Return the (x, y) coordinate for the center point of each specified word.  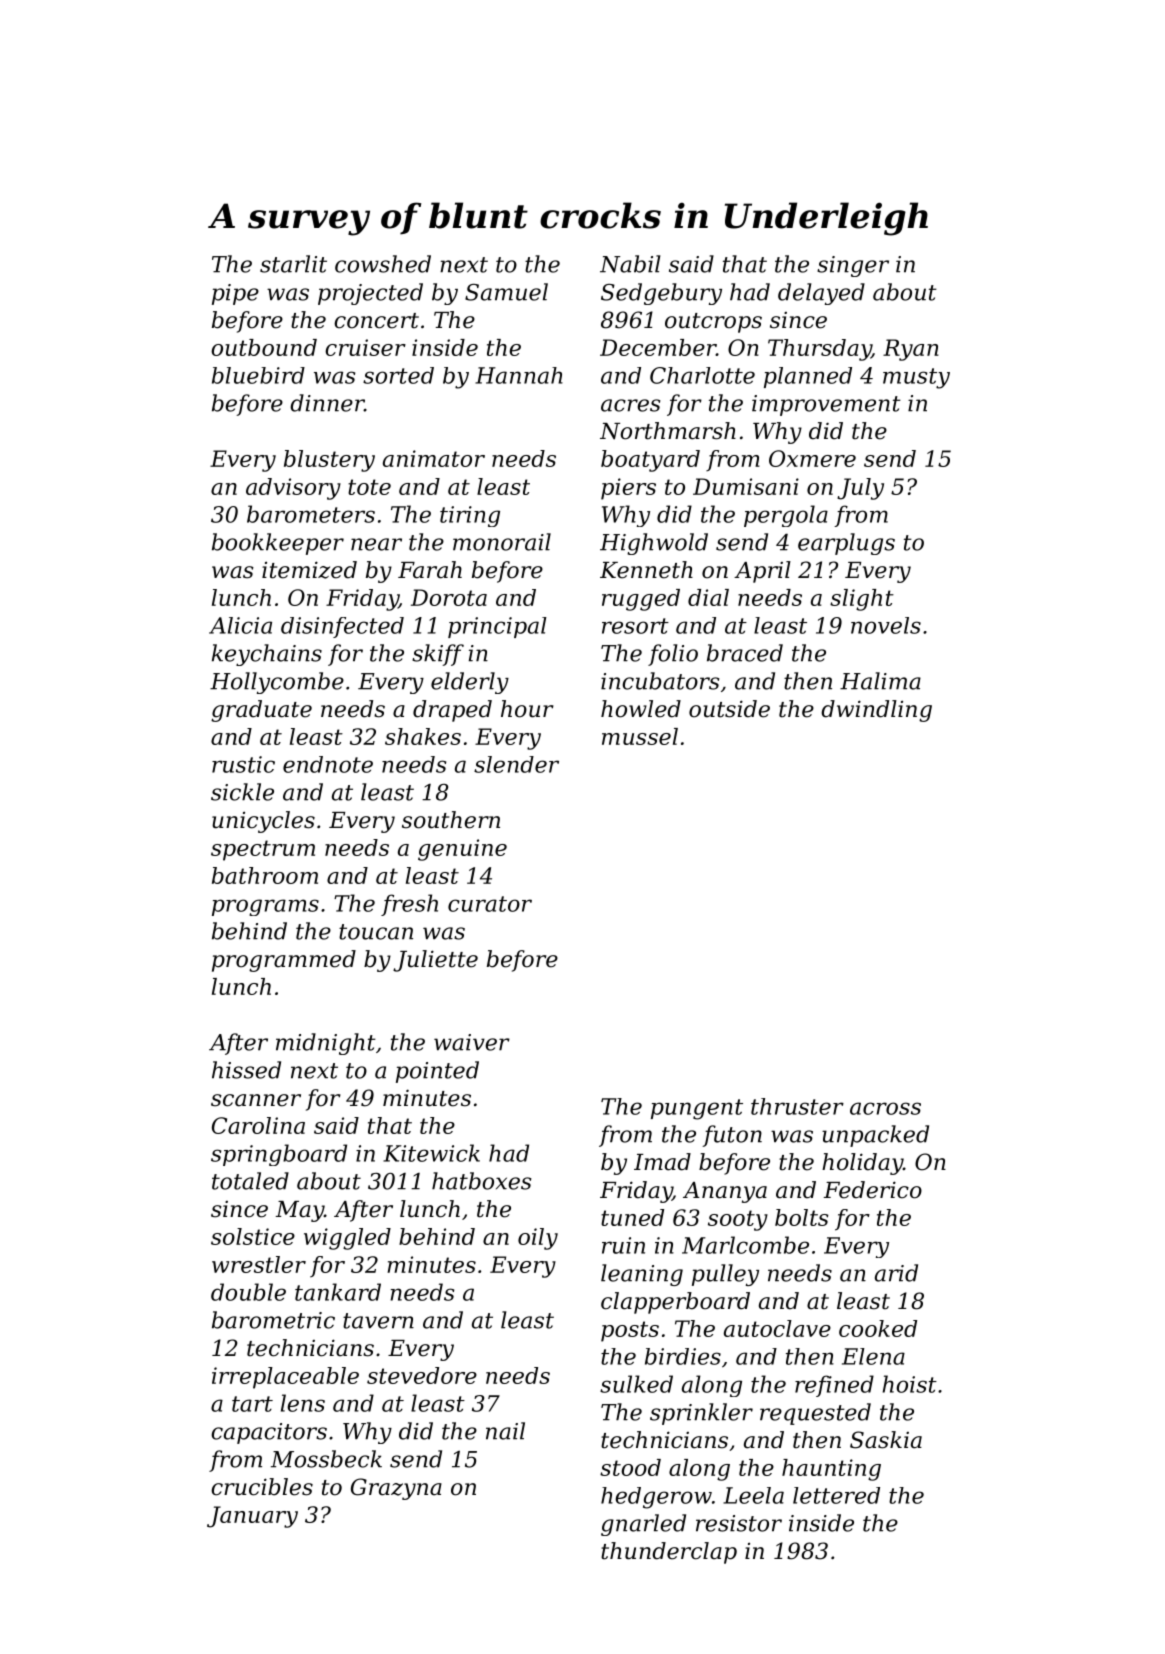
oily (538, 1239)
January (252, 1517)
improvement (826, 405)
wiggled (347, 1239)
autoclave (777, 1328)
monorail (502, 542)
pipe (235, 294)
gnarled (643, 1525)
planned (808, 377)
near (376, 544)
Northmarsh (668, 431)
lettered (836, 1495)
